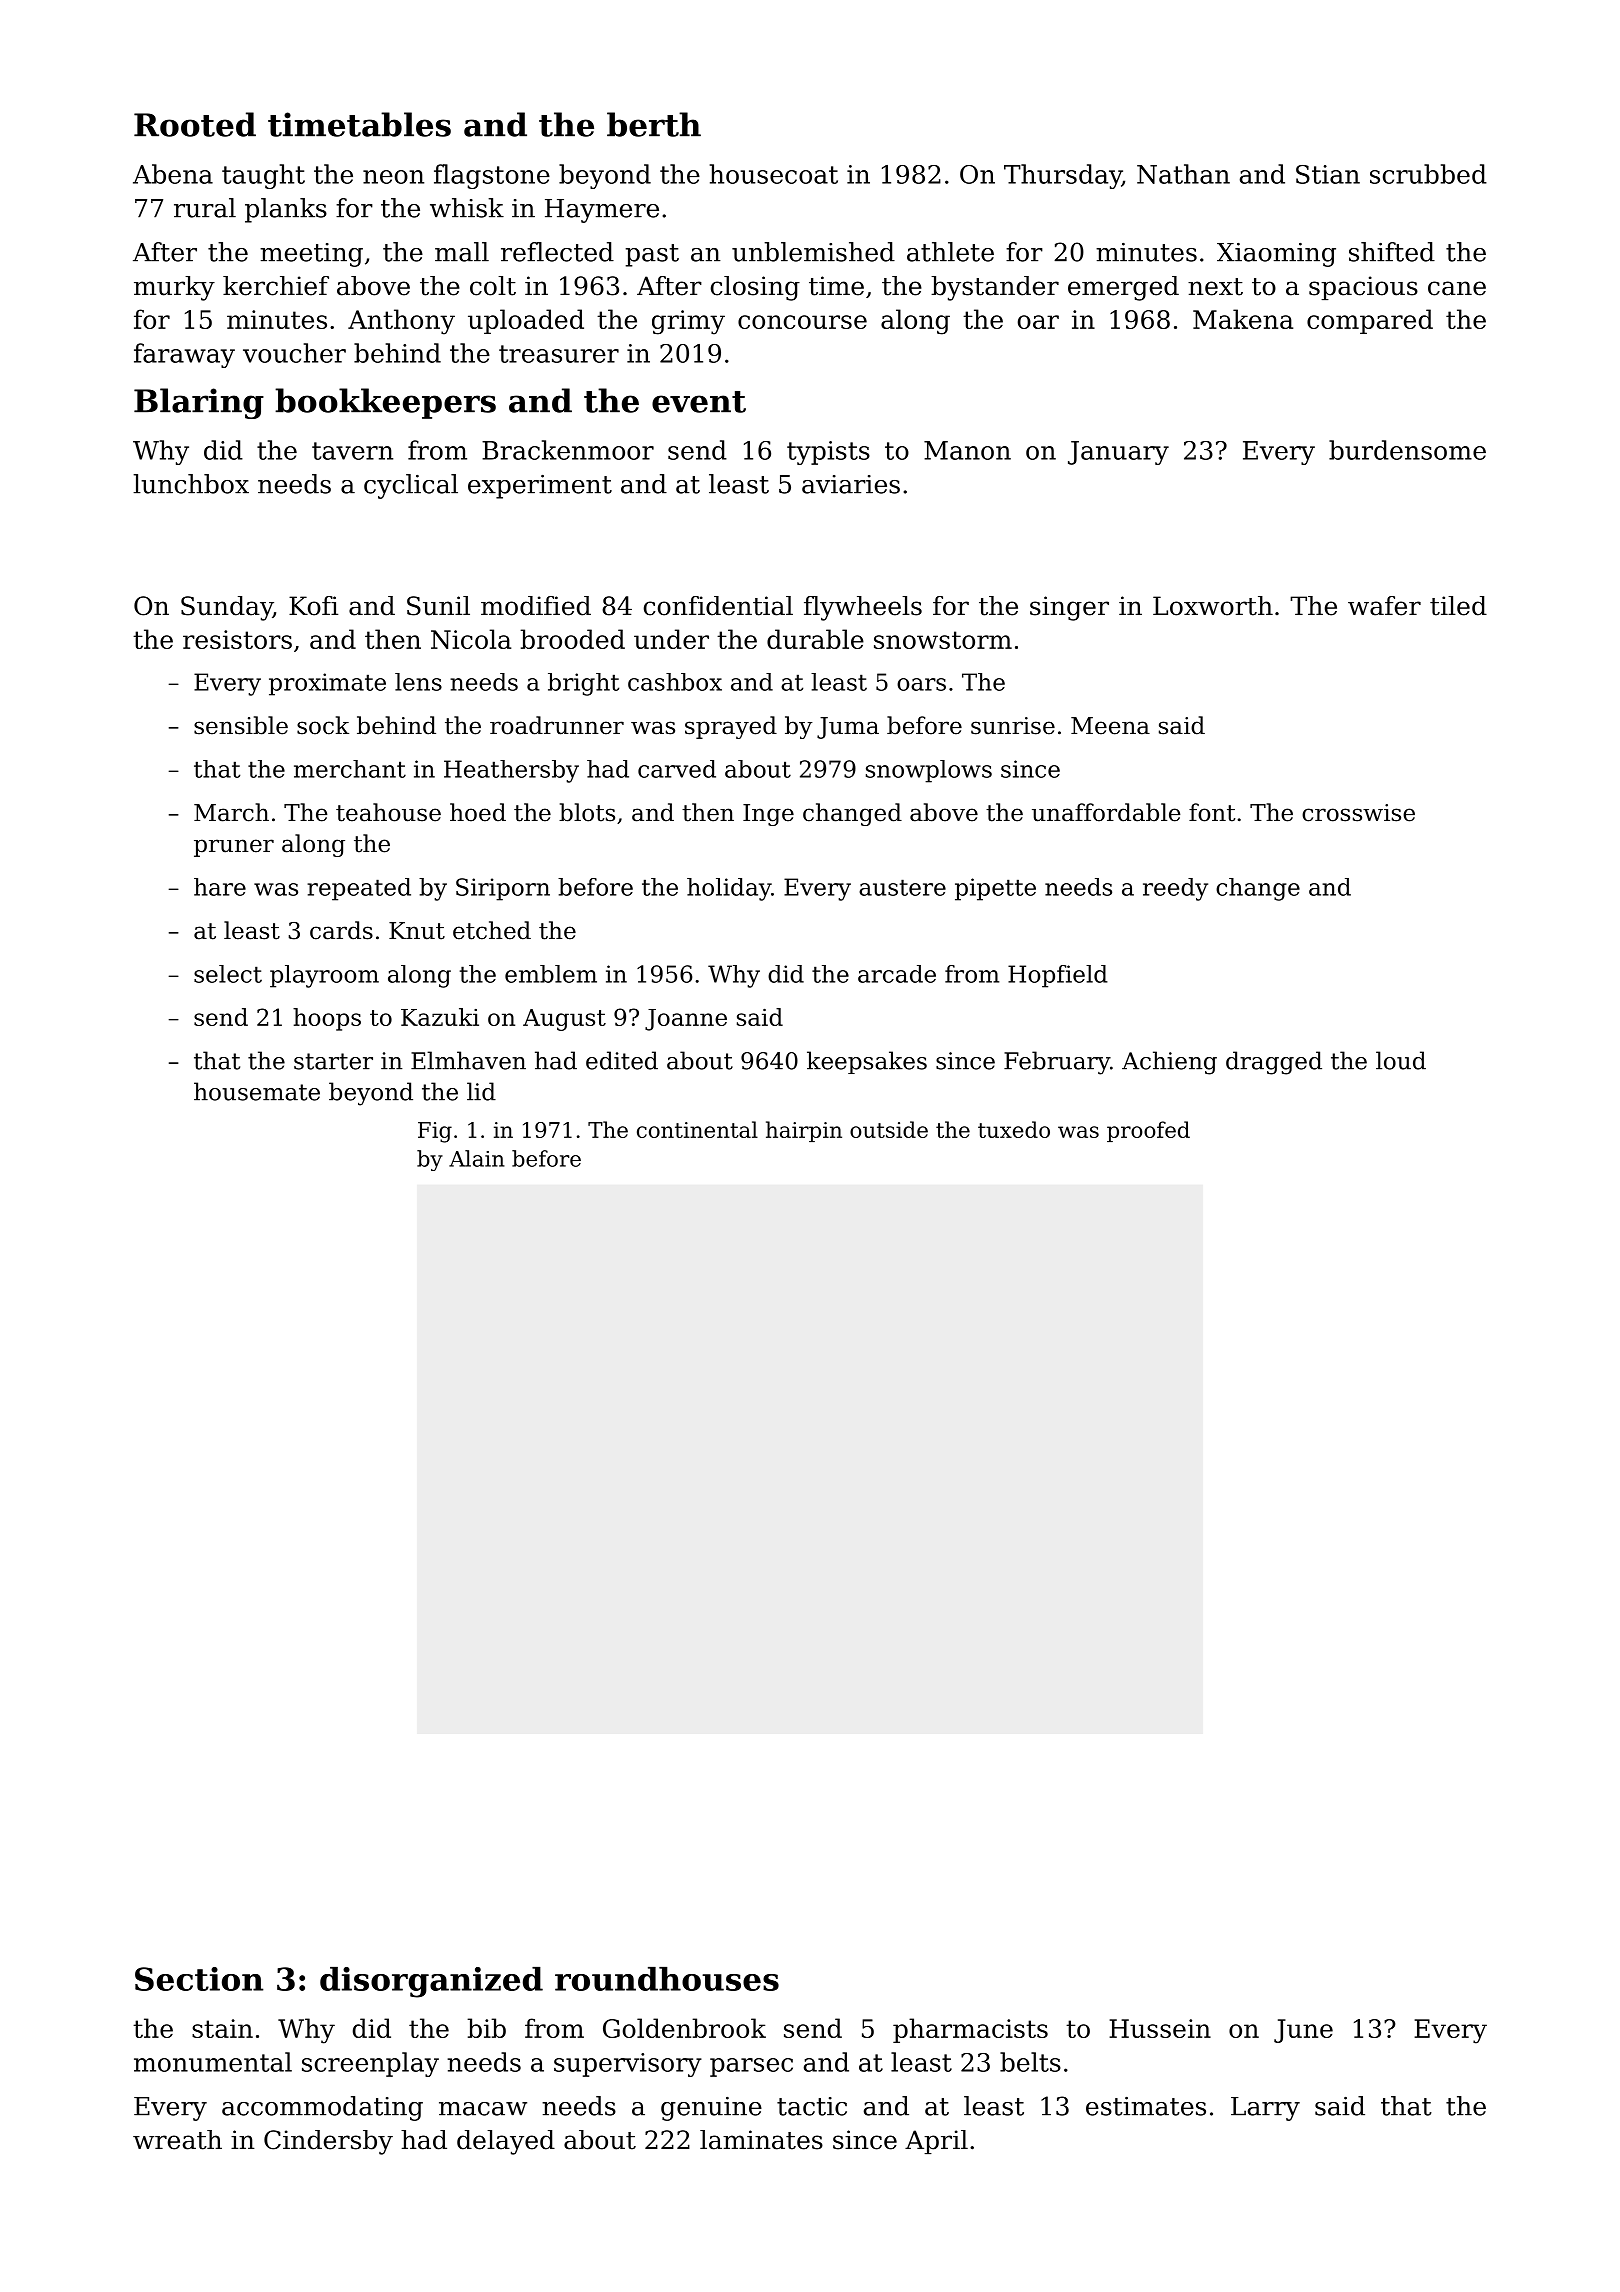  What do you see at coordinates (328, 2142) in the screenshot?
I see `Cindersby` at bounding box center [328, 2142].
